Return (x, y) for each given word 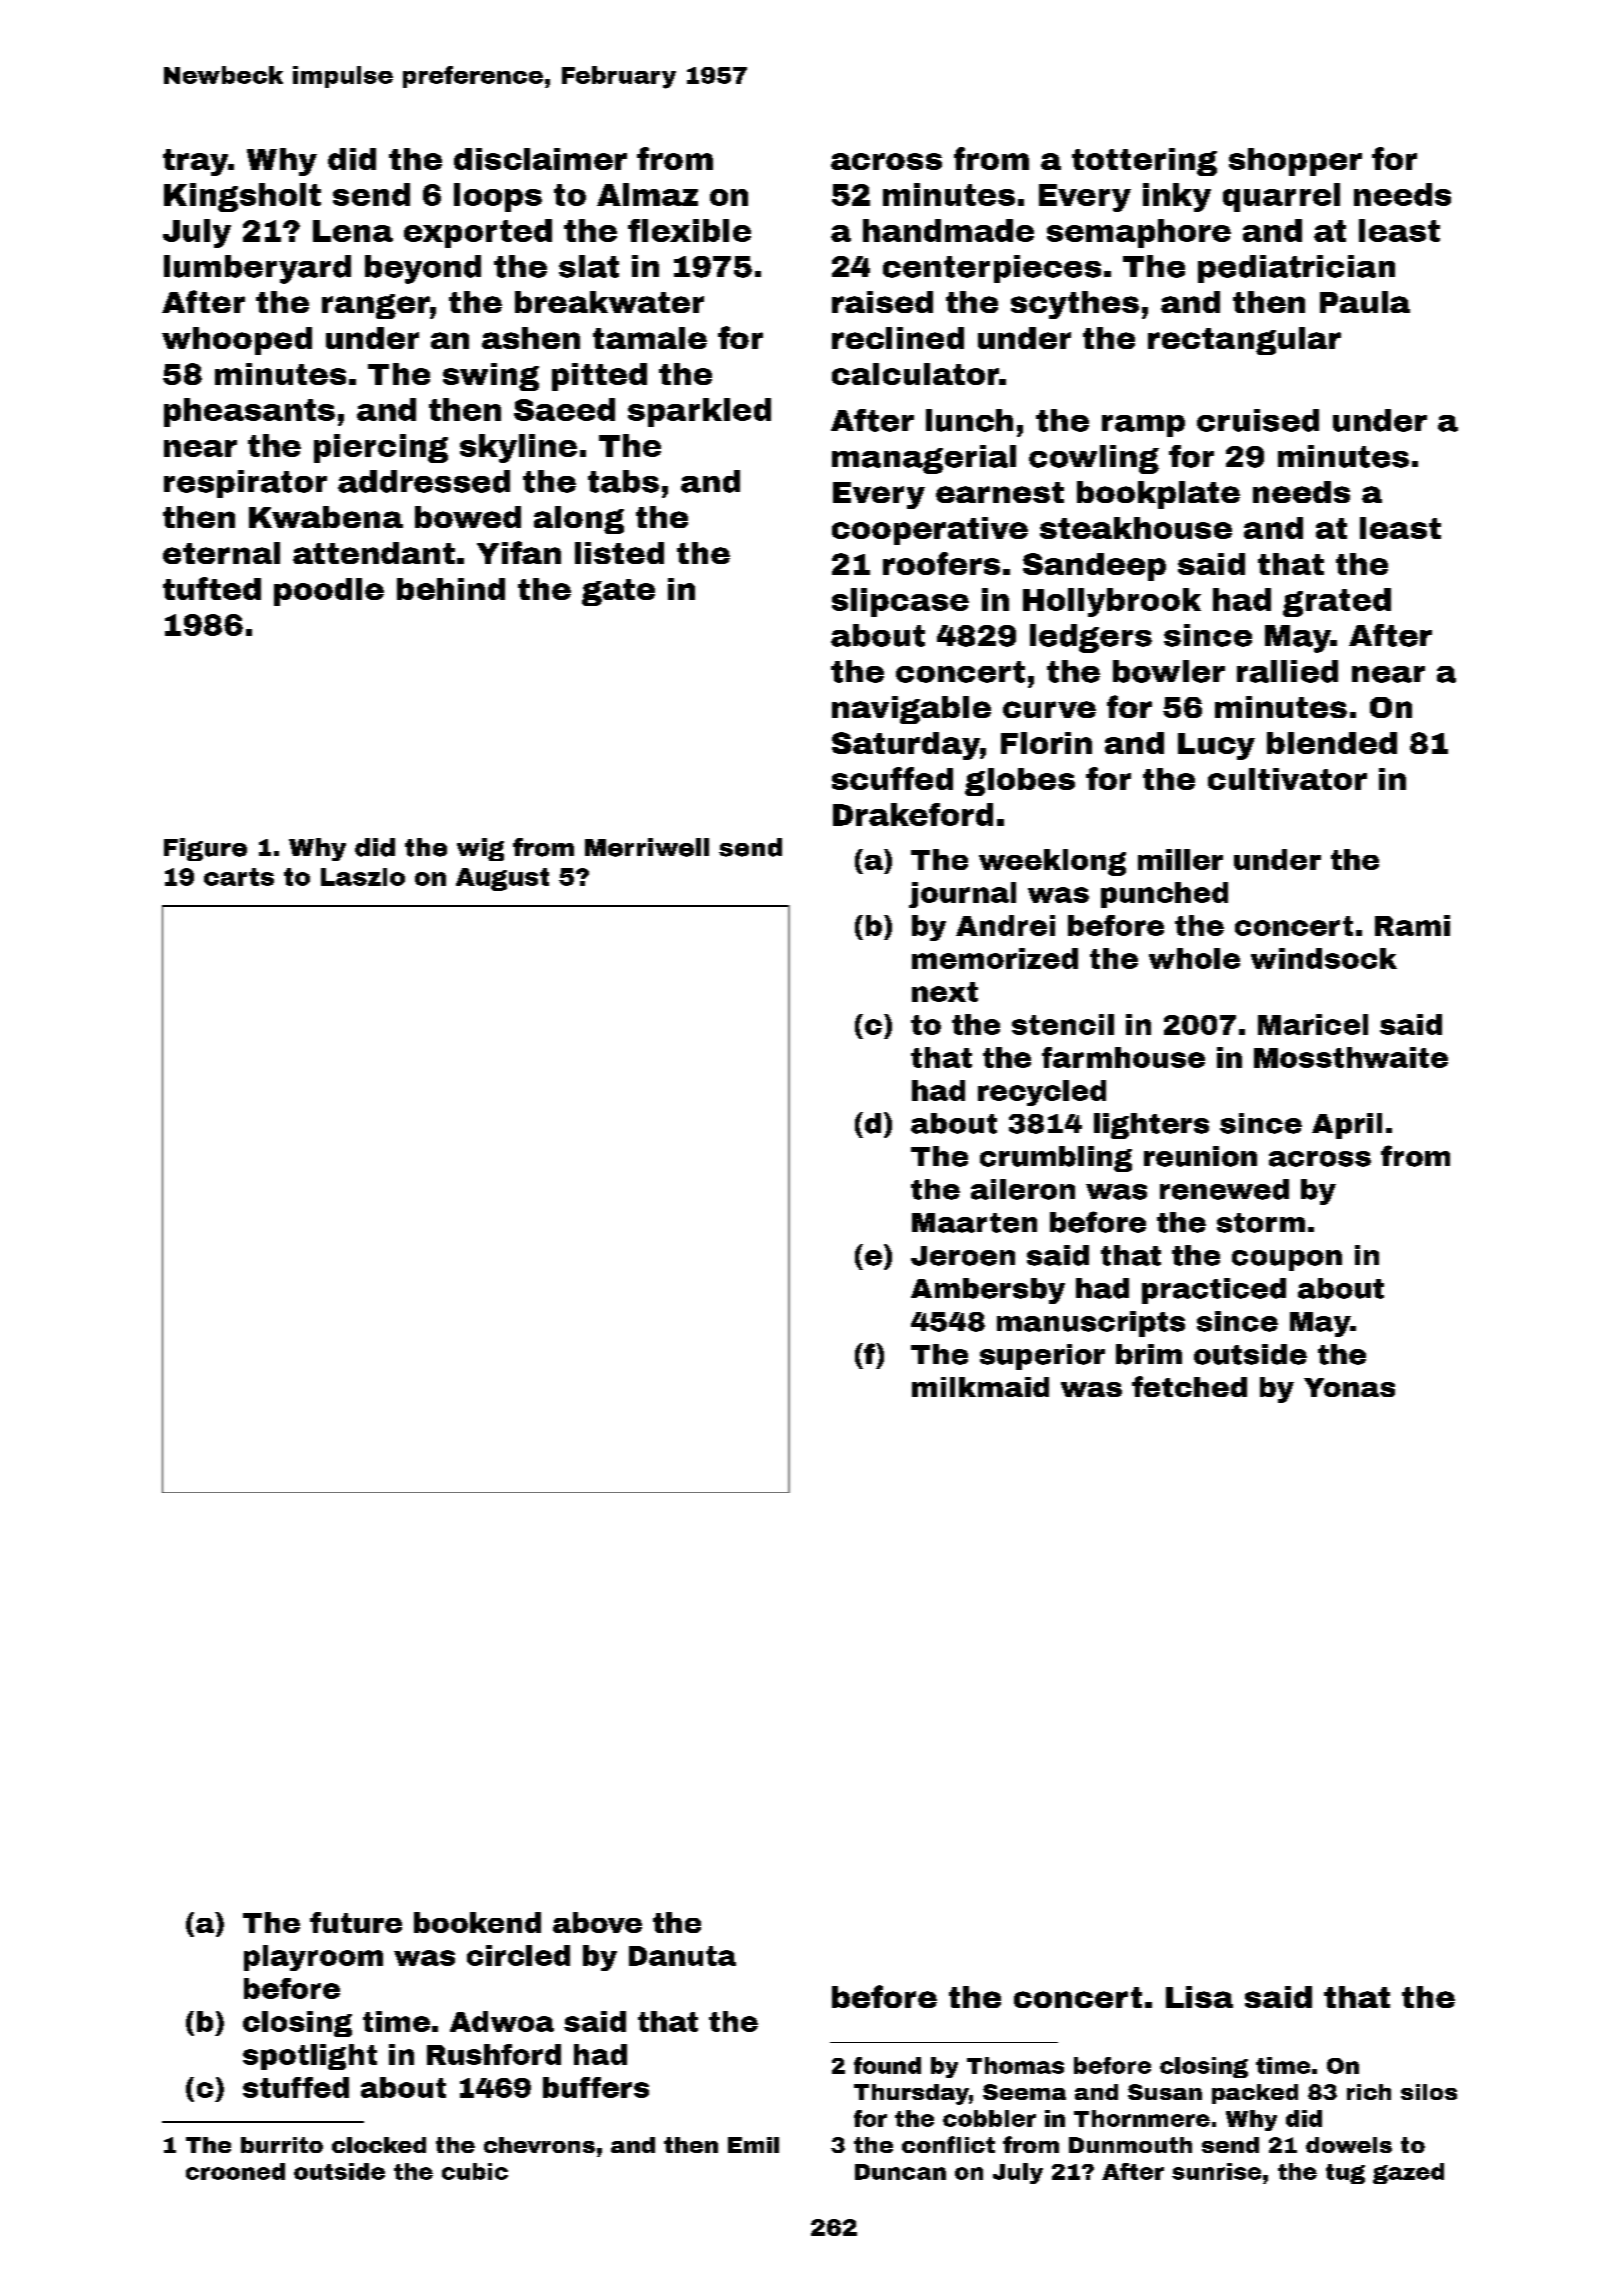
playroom (313, 1958)
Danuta (682, 1956)
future (356, 1922)
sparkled (699, 412)
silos (1429, 2092)
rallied (1287, 671)
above (597, 1922)
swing (491, 377)
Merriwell (647, 847)
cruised (1258, 420)
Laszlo (363, 877)
